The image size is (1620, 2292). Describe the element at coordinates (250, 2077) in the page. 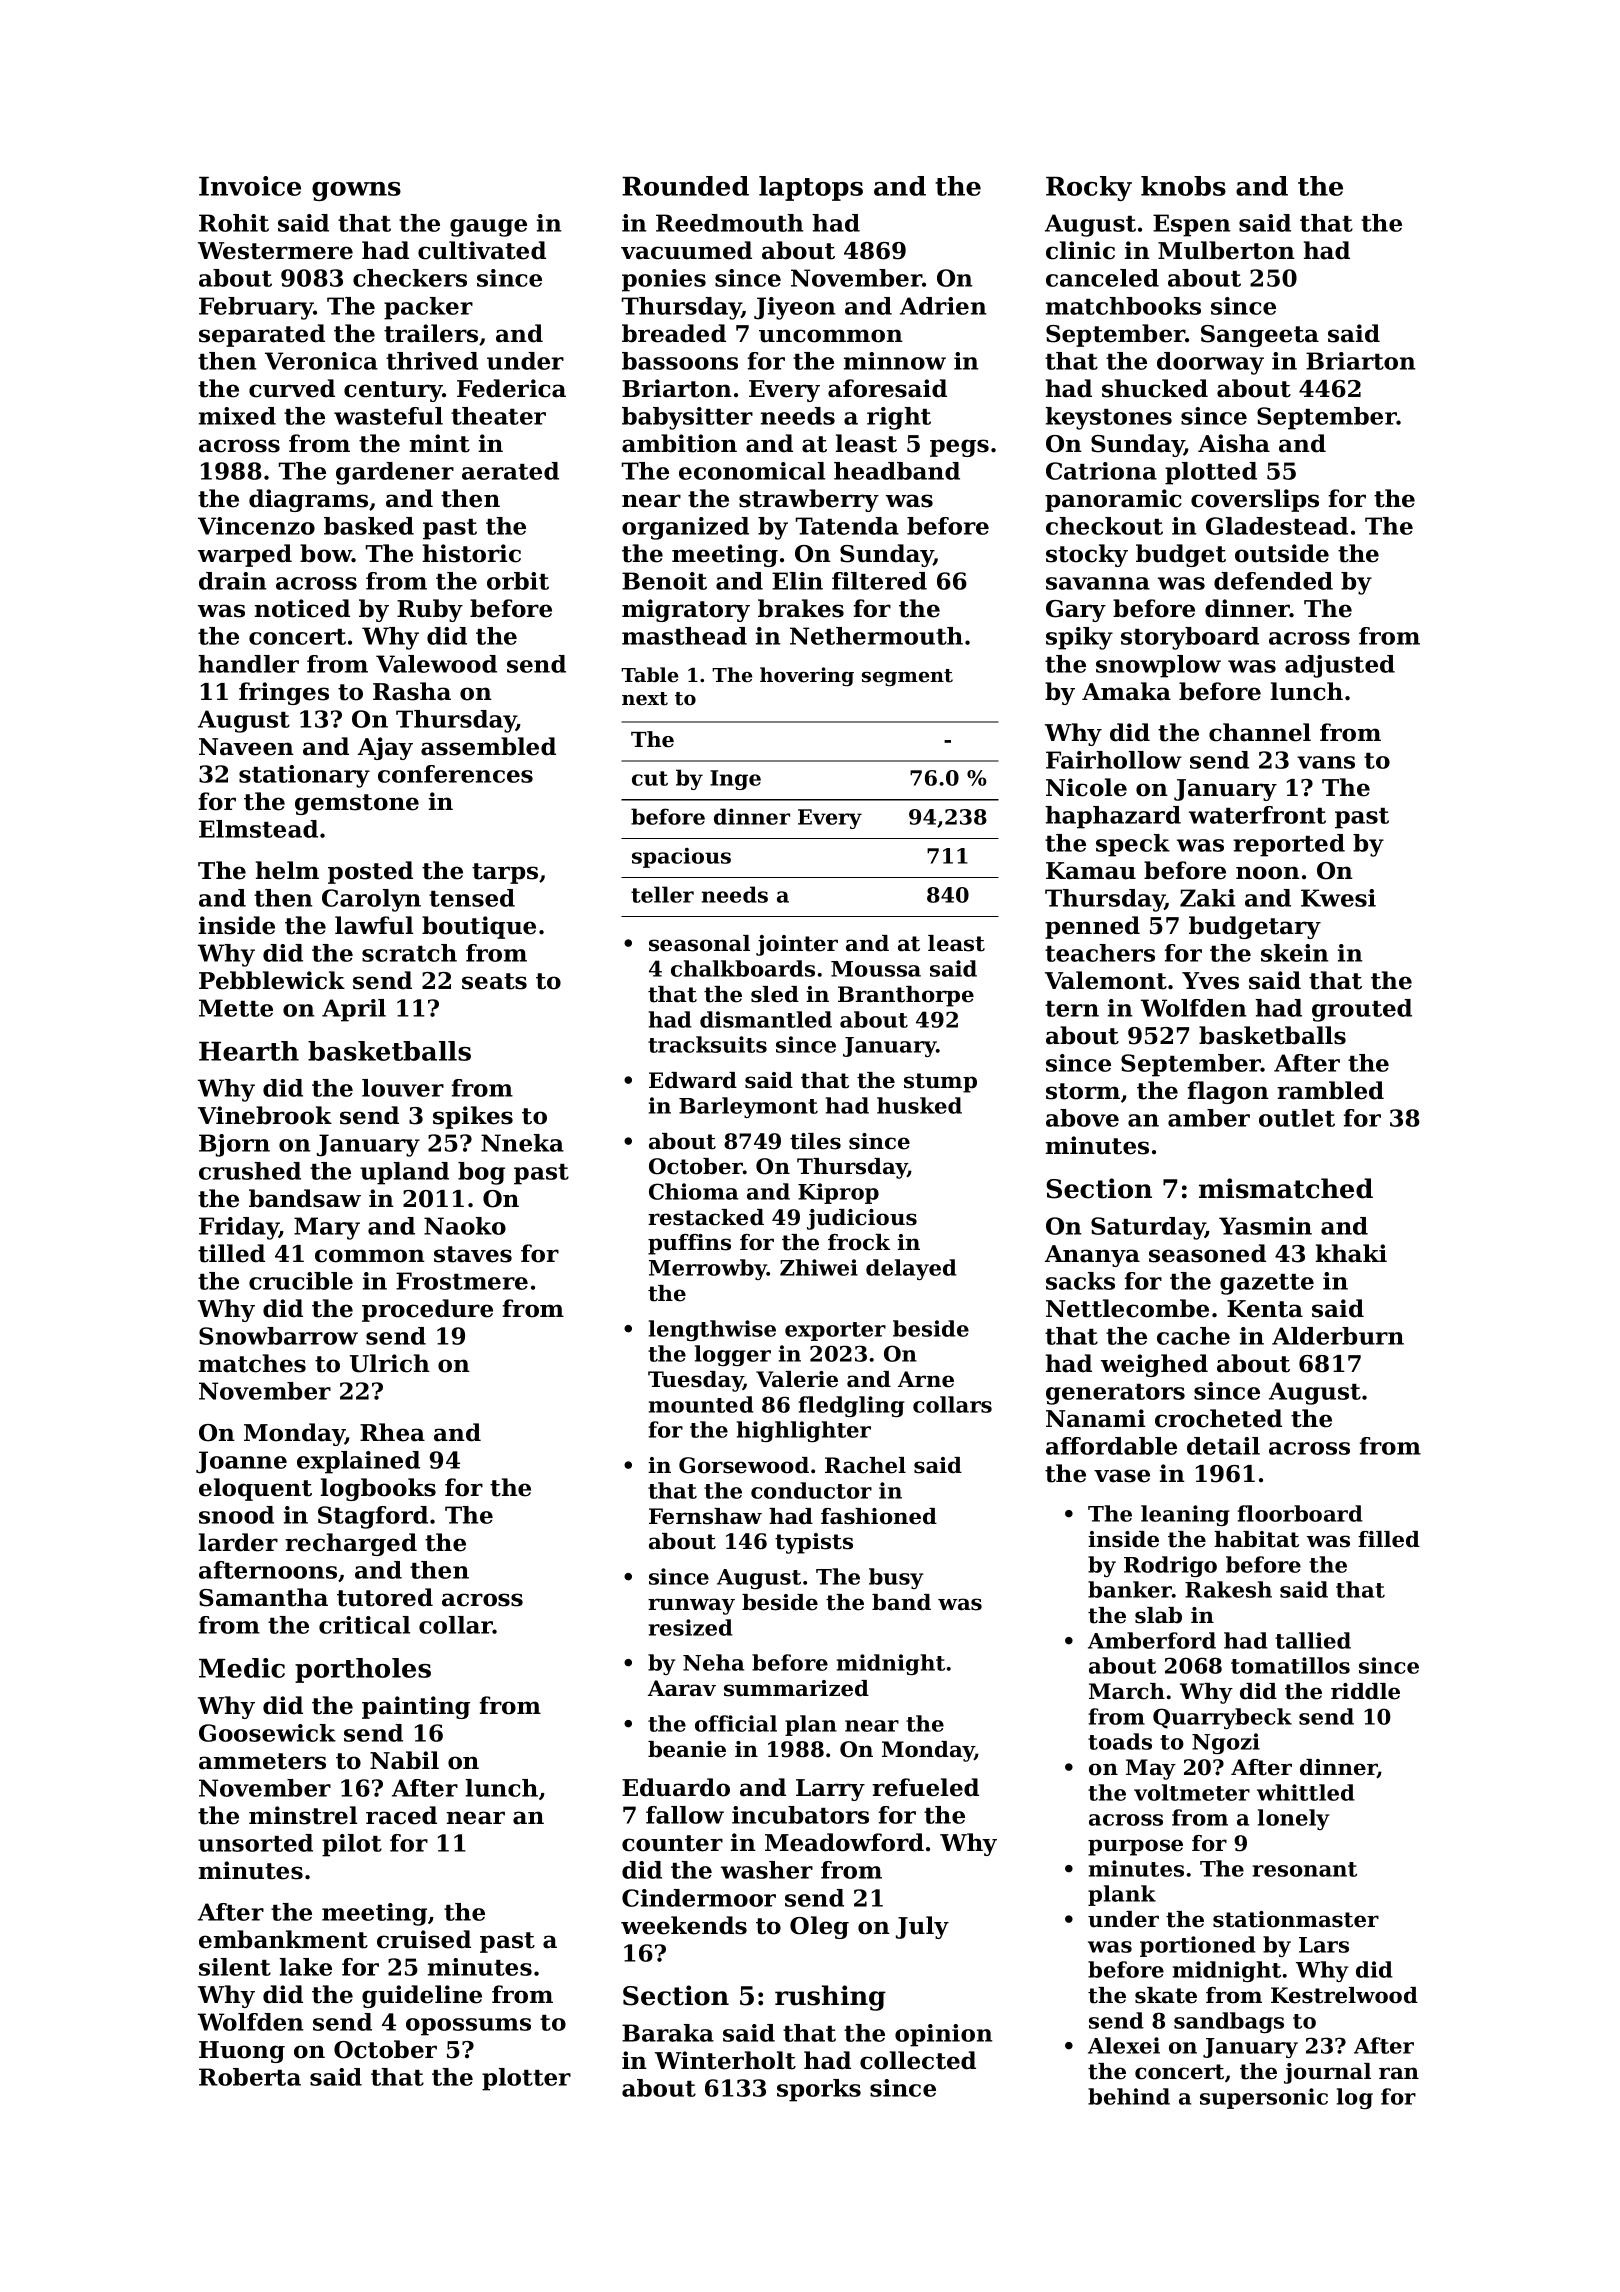

I see `Roberta` at that location.
